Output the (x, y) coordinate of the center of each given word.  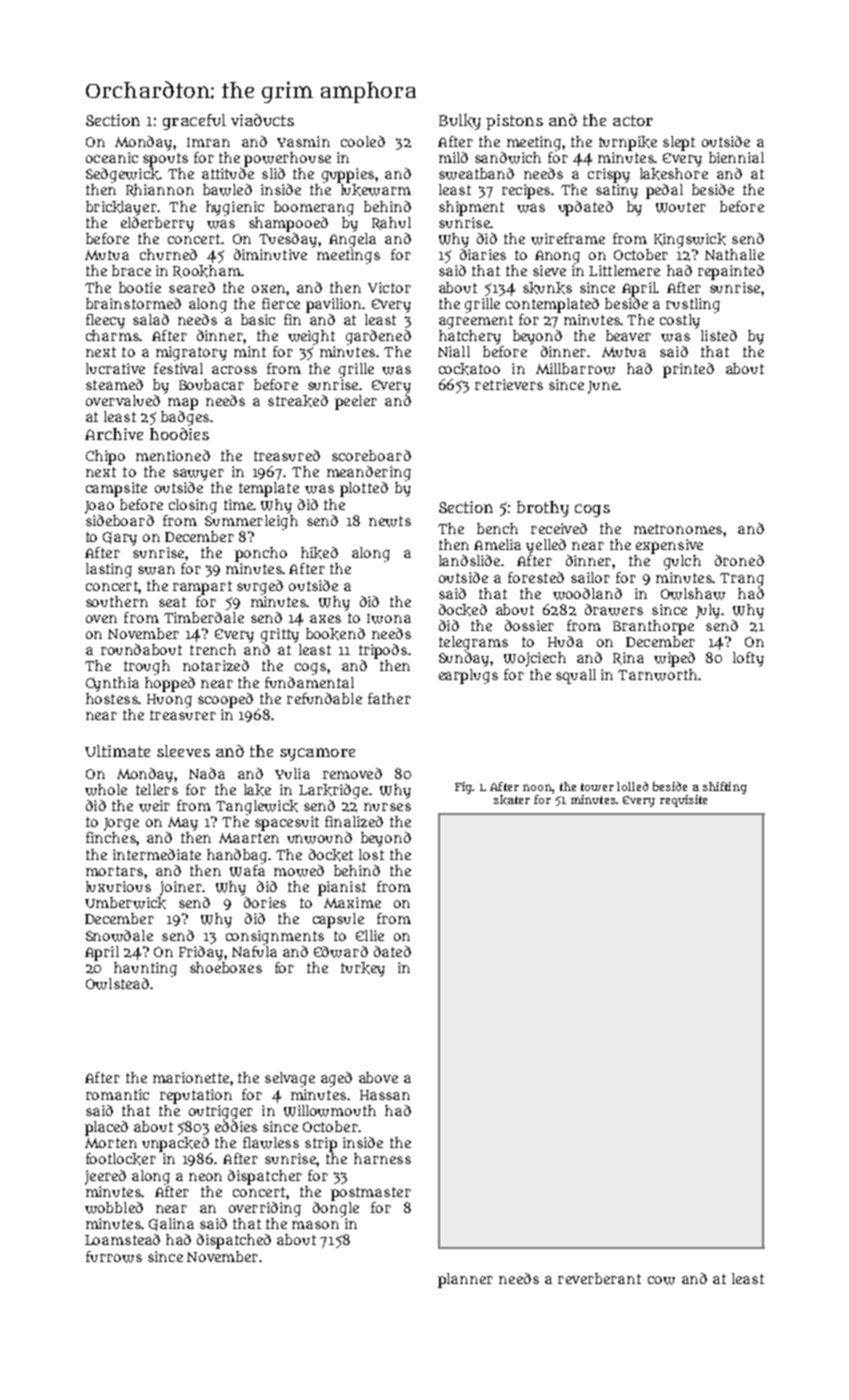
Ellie (370, 935)
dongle (336, 1209)
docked (463, 610)
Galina (171, 1224)
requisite (683, 801)
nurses (387, 807)
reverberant (599, 1278)
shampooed (288, 224)
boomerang (314, 208)
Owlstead (117, 984)
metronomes (678, 529)
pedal (664, 191)
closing (193, 506)
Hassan (385, 1095)
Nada (207, 773)
